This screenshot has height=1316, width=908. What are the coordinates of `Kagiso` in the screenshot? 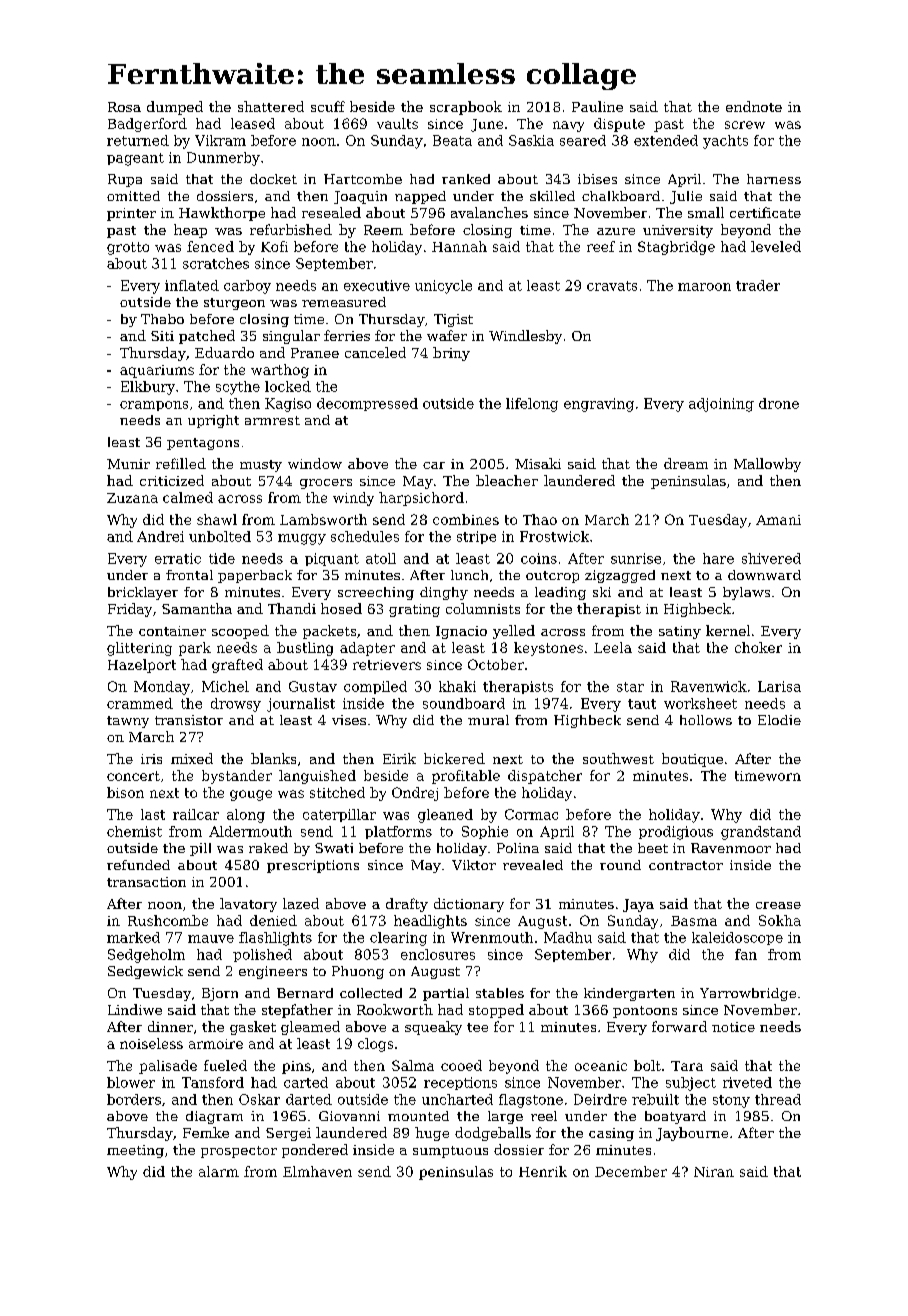 It's located at (288, 405).
